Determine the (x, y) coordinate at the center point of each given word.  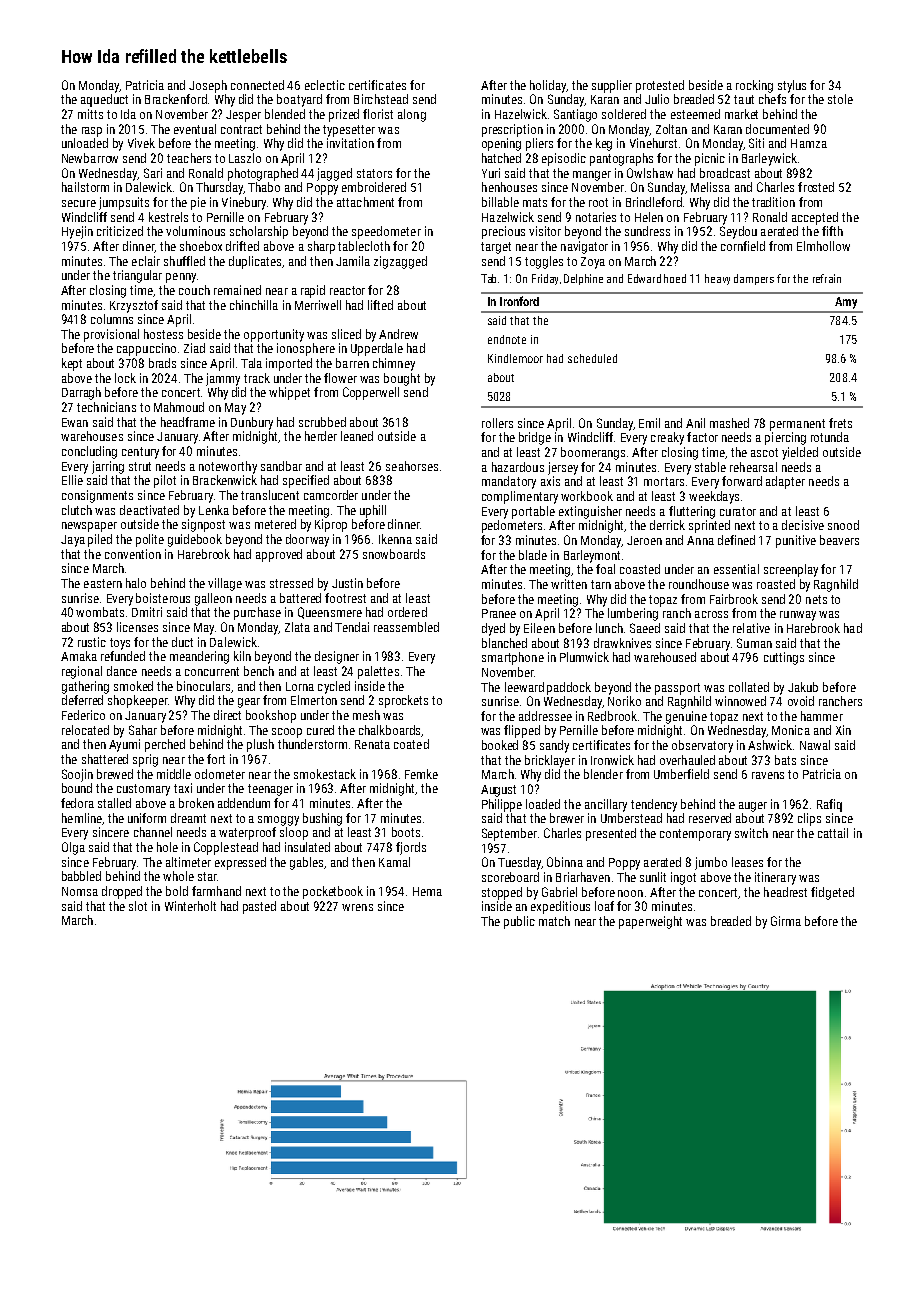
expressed (240, 863)
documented (777, 129)
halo (136, 583)
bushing (322, 819)
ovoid (801, 701)
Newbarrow (90, 158)
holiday (548, 86)
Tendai (352, 627)
